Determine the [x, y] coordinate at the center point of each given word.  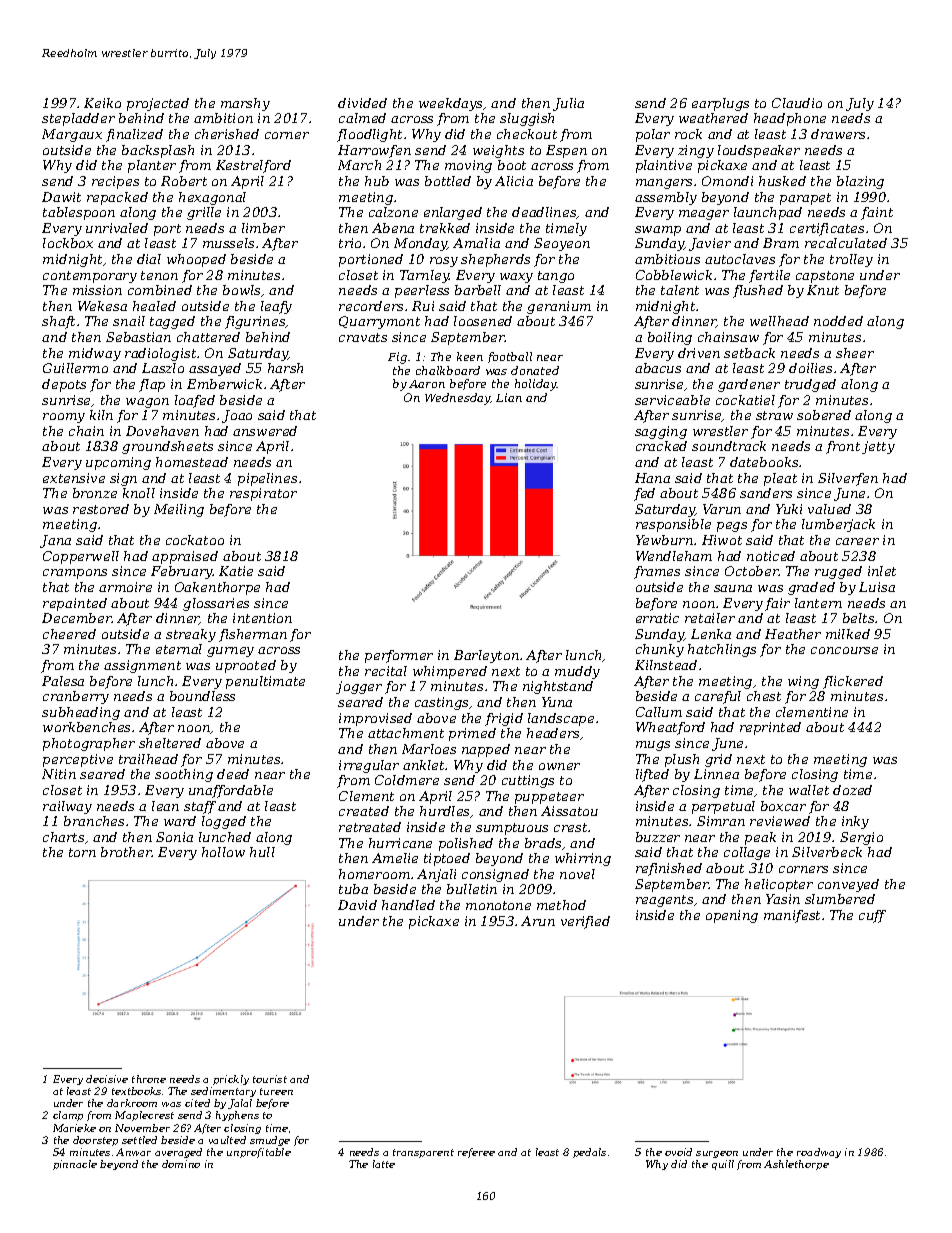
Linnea [716, 774]
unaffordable [231, 791]
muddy [577, 672]
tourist [270, 1079]
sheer [855, 353]
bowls [241, 290]
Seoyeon [562, 244]
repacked [117, 198]
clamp [68, 1116]
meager [704, 215]
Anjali [436, 875]
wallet [809, 790]
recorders [371, 306]
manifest [792, 916]
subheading [81, 713]
